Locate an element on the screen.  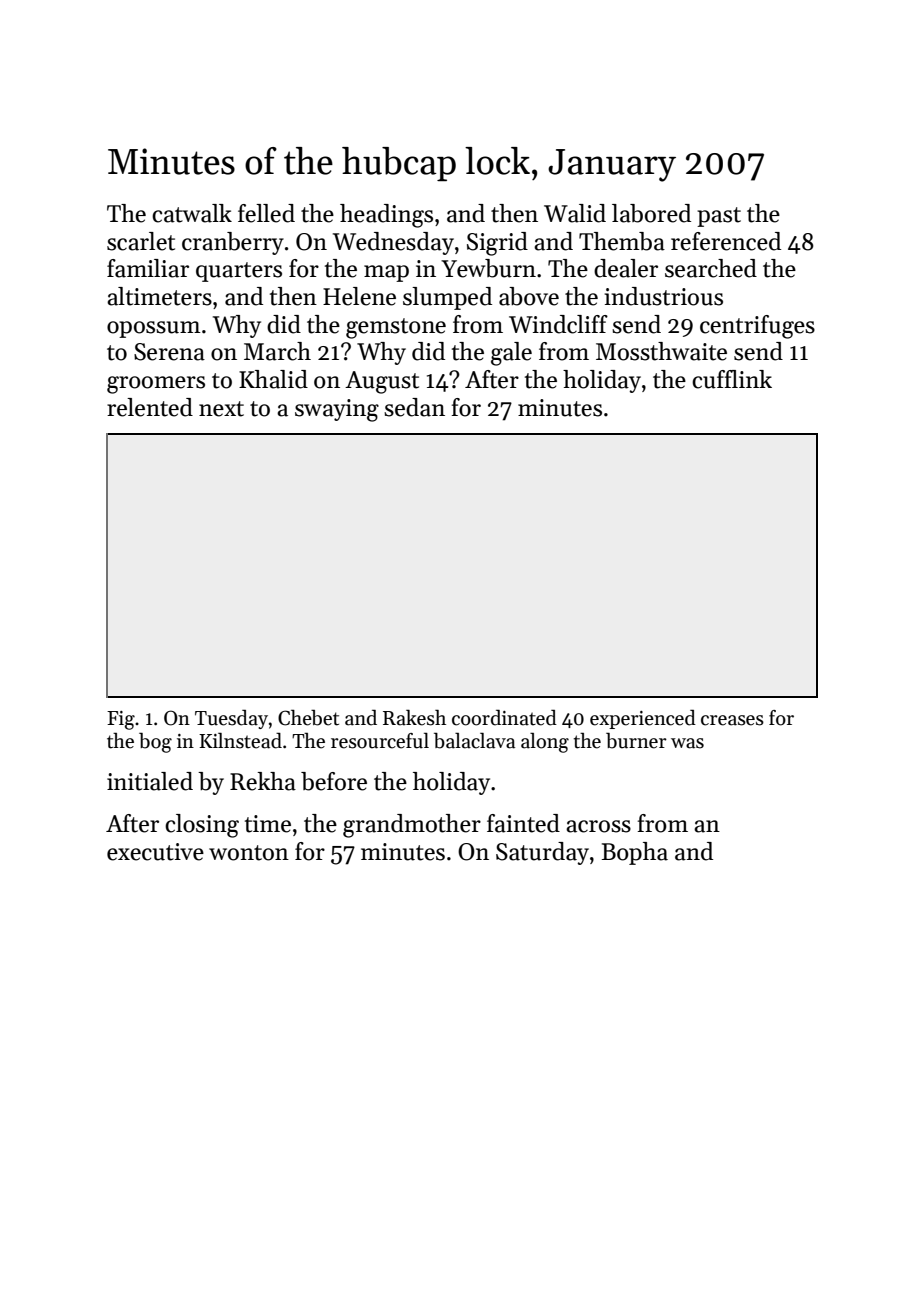
cufflink is located at coordinates (732, 379).
